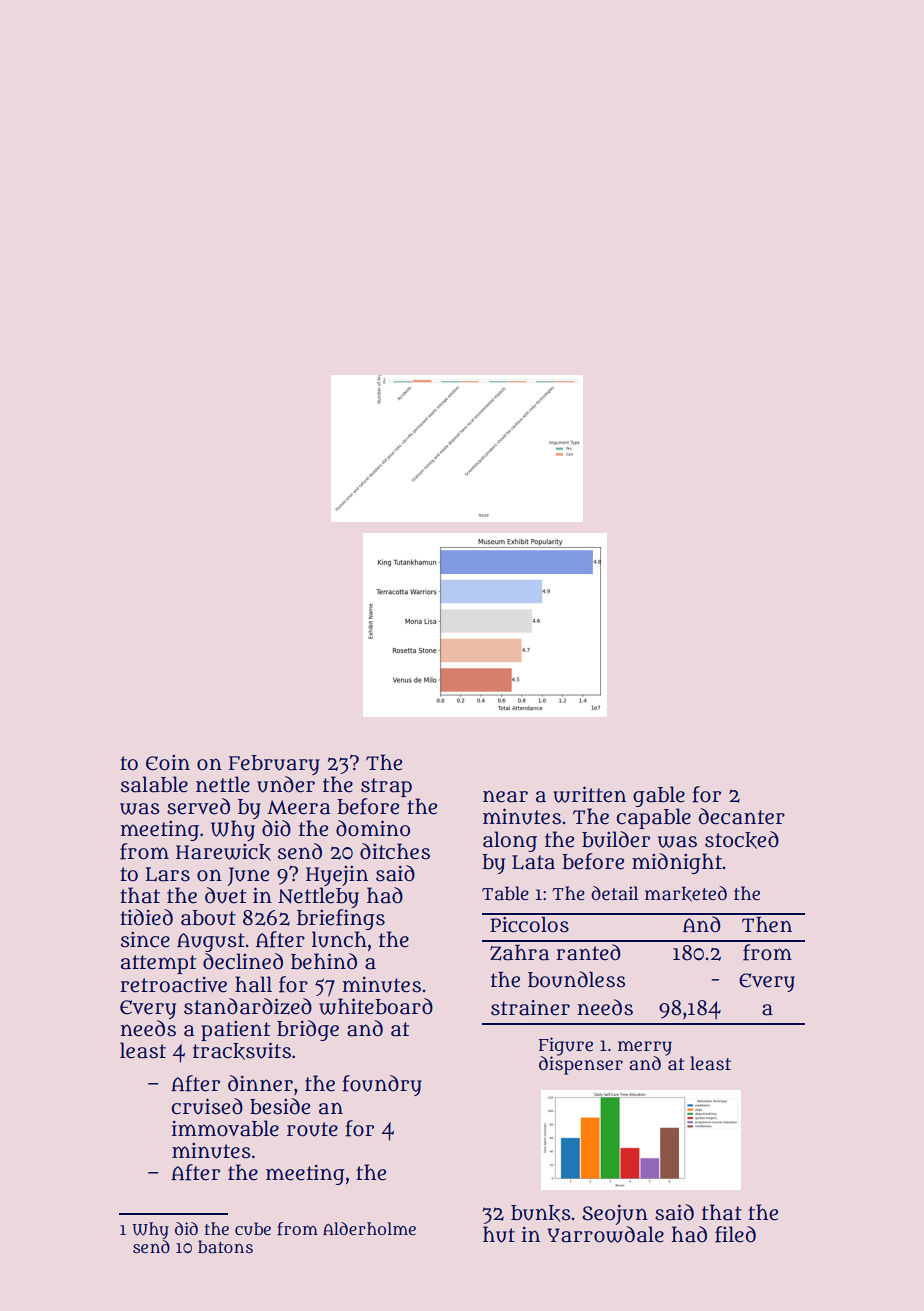 This screenshot has height=1311, width=924. Describe the element at coordinates (324, 961) in the screenshot. I see `behind` at that location.
